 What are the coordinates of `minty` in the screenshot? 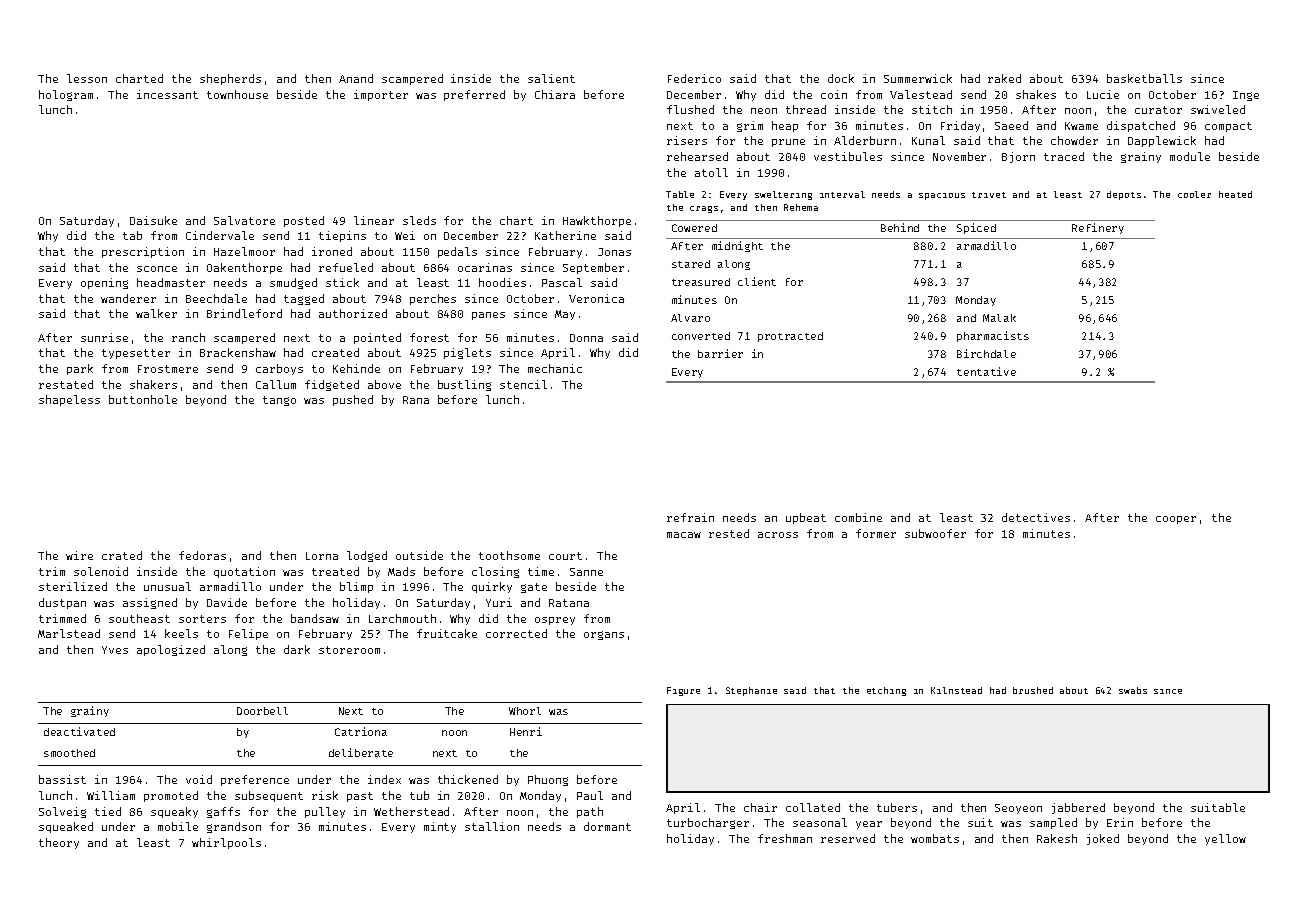 It's located at (440, 827).
